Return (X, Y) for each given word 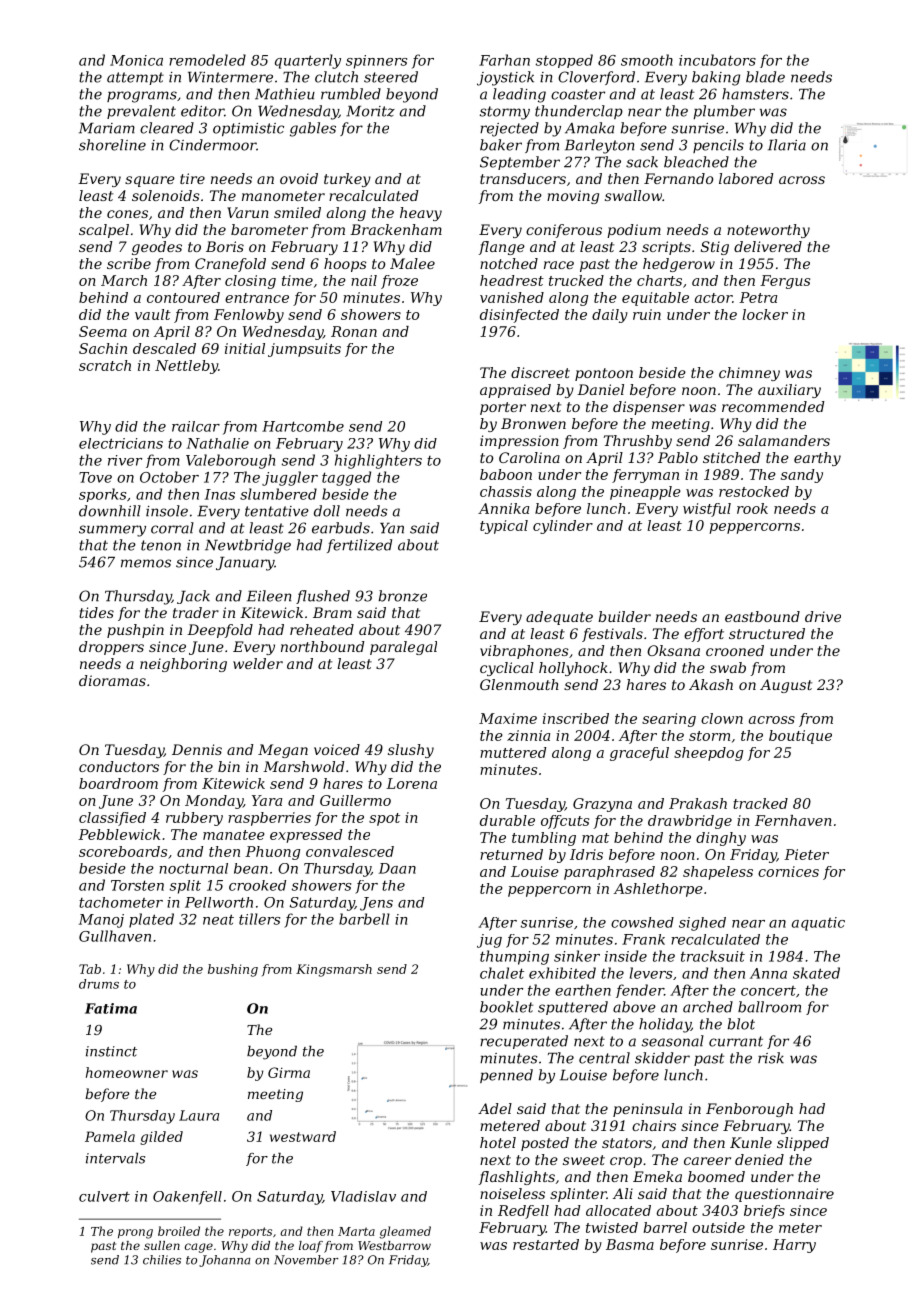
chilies (162, 1260)
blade (765, 77)
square (150, 181)
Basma (630, 1244)
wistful (707, 510)
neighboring (183, 665)
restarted (546, 1244)
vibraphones (524, 652)
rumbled (351, 94)
